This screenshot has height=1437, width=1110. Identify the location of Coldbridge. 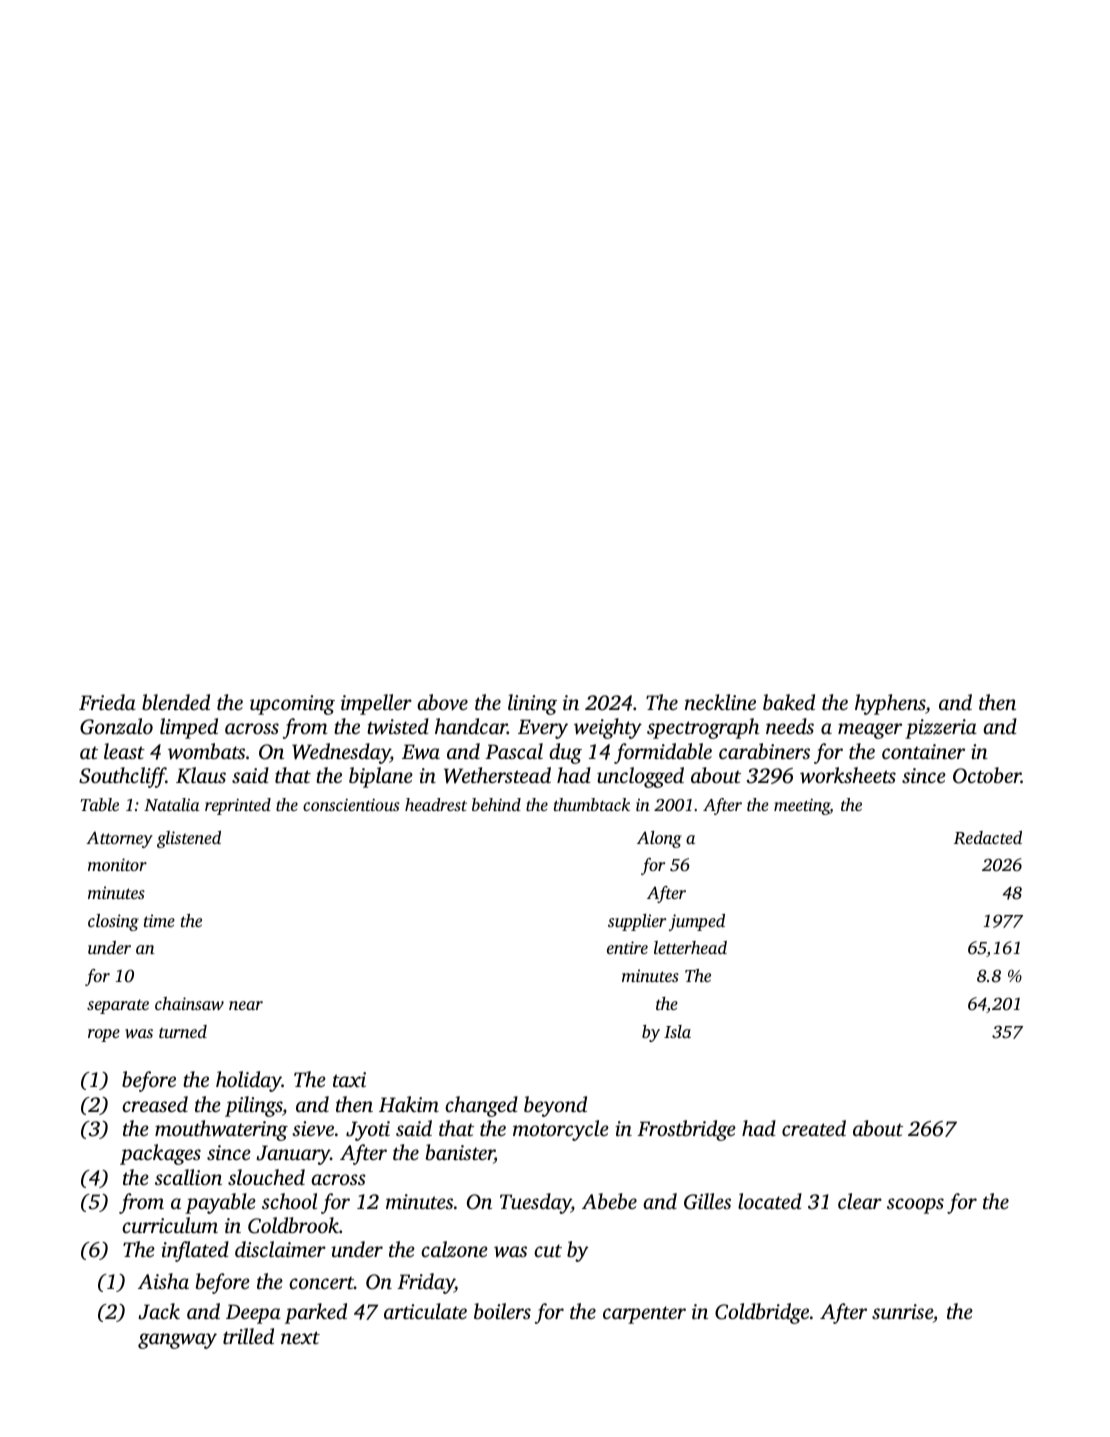
(762, 1313).
